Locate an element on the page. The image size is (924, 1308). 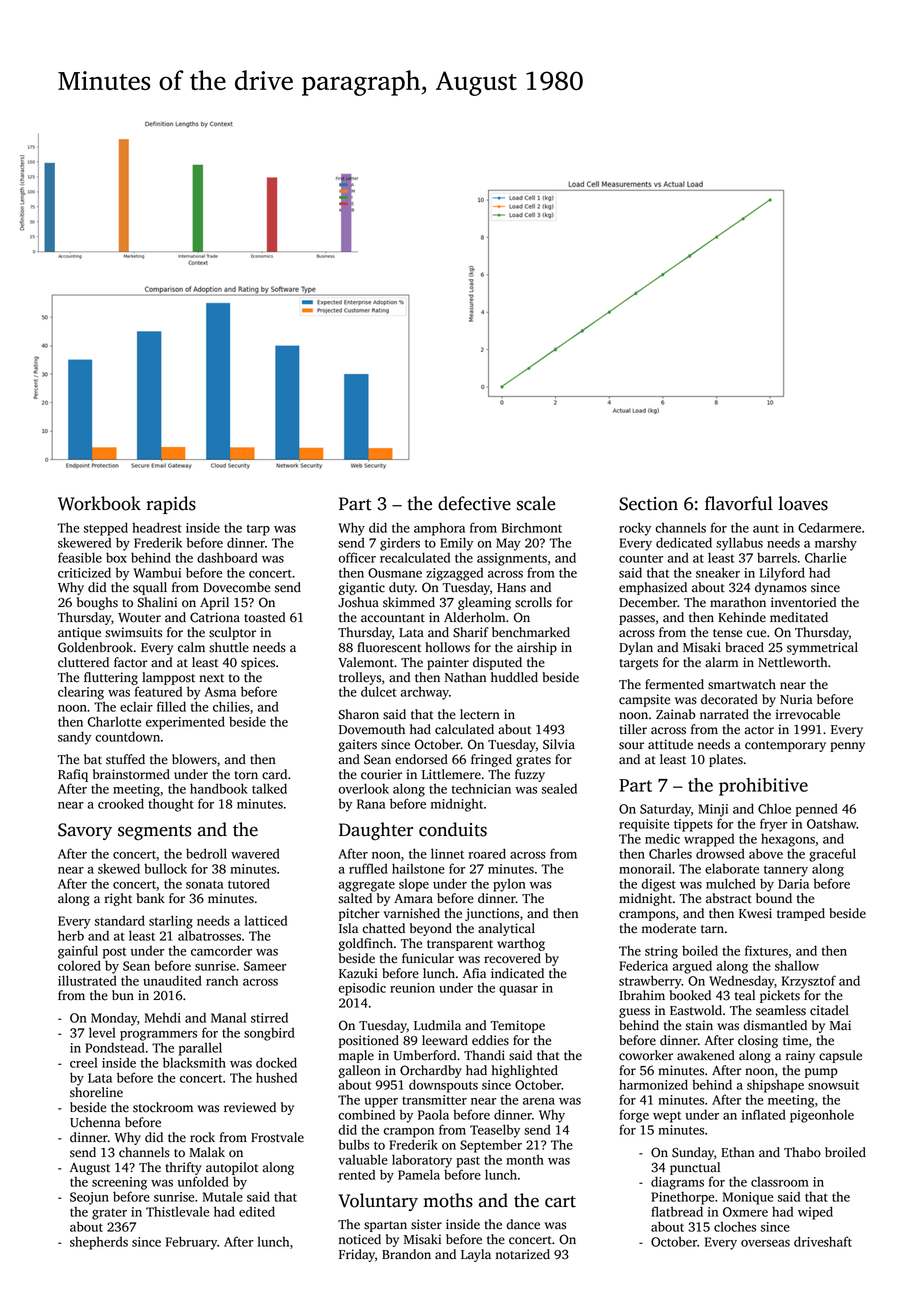
Workbook is located at coordinates (99, 503).
